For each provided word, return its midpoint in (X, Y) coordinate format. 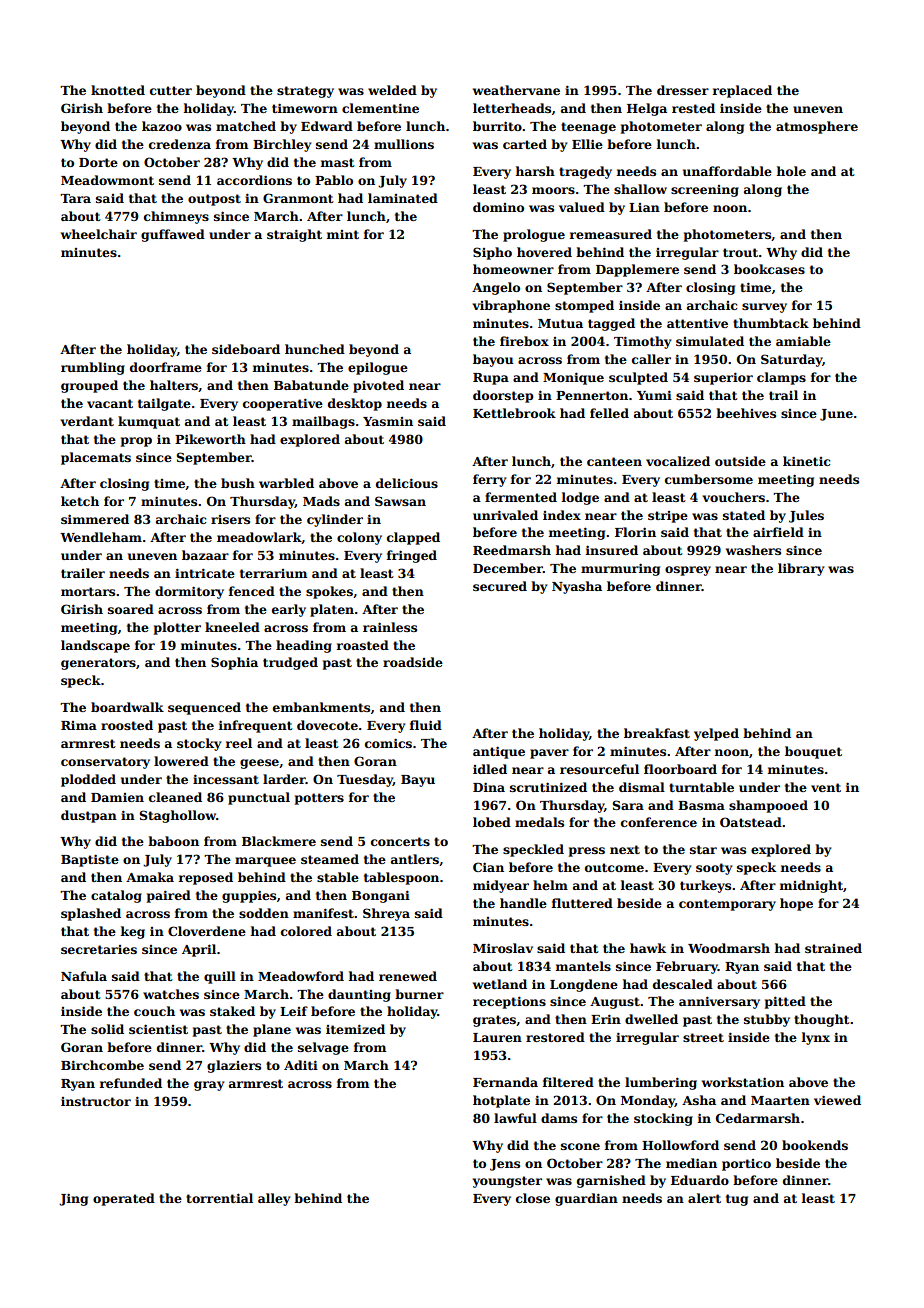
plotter (177, 628)
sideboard (246, 349)
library (801, 569)
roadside (413, 662)
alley (274, 1199)
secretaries (99, 949)
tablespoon (401, 878)
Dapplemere (637, 270)
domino (498, 207)
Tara (75, 198)
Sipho (492, 253)
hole (791, 171)
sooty (714, 869)
